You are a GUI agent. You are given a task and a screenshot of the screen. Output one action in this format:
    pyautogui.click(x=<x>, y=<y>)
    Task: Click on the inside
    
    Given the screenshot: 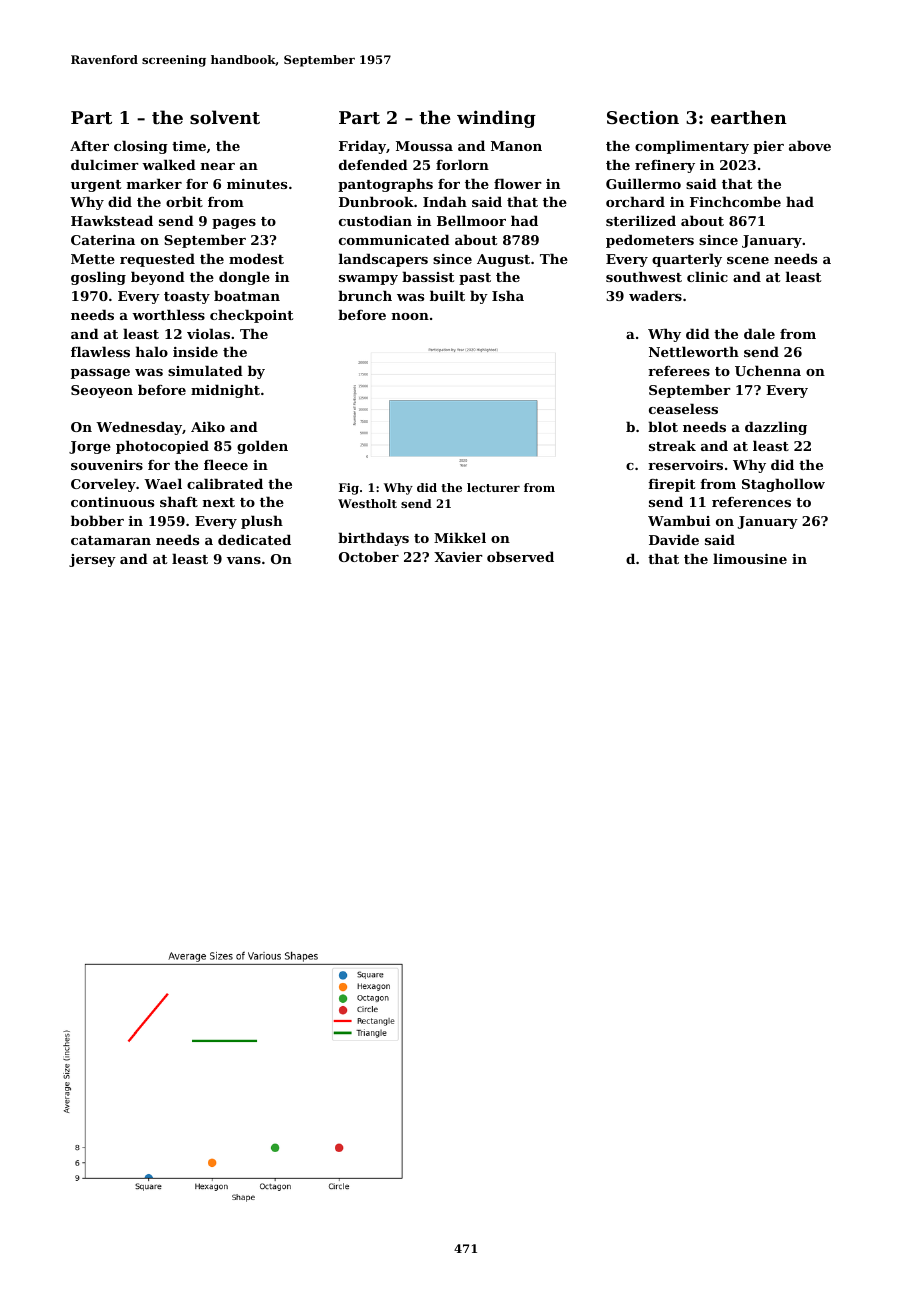 What is the action you would take?
    pyautogui.click(x=195, y=351)
